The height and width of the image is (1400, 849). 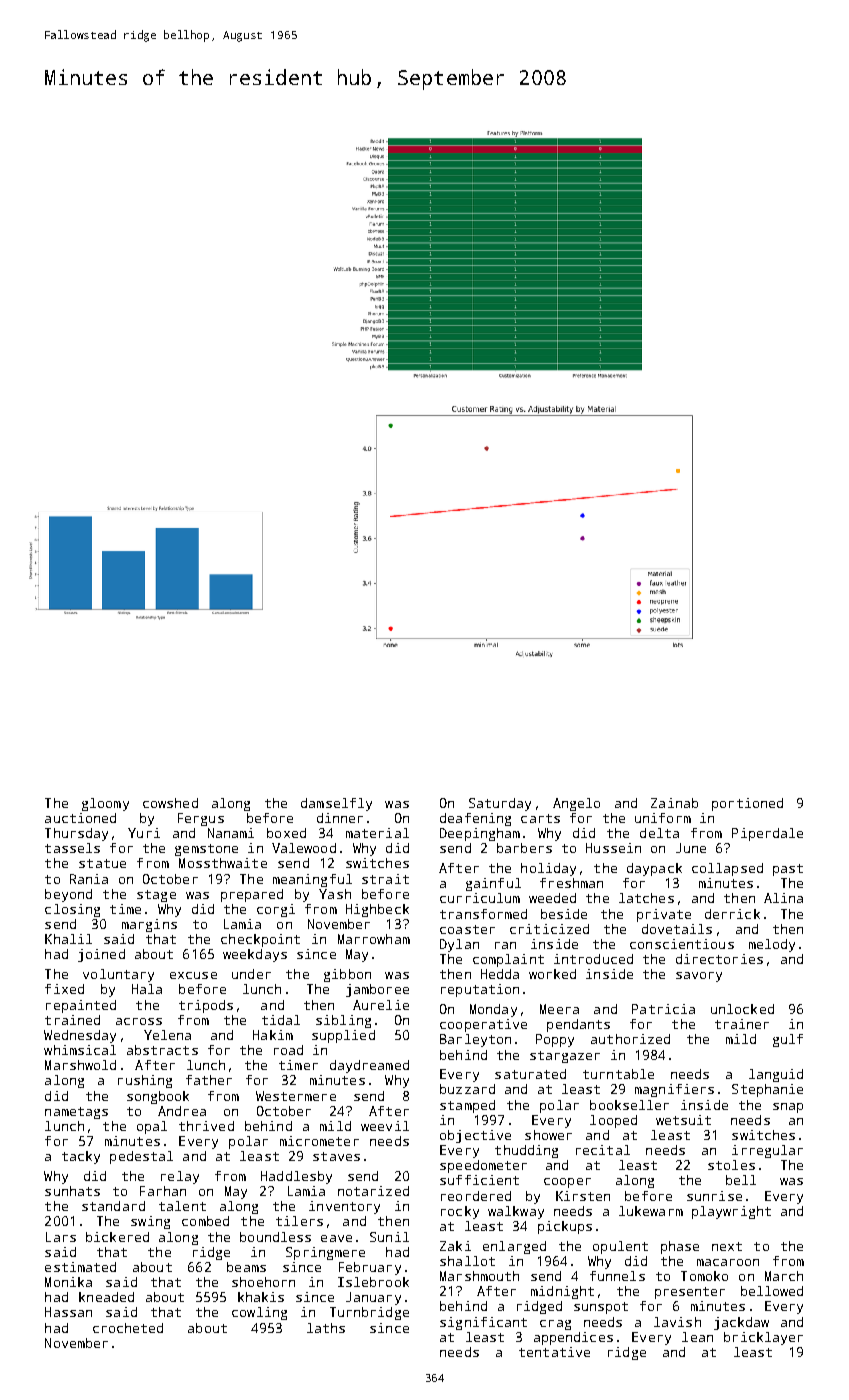 What do you see at coordinates (106, 1297) in the image?
I see `kneaded` at bounding box center [106, 1297].
